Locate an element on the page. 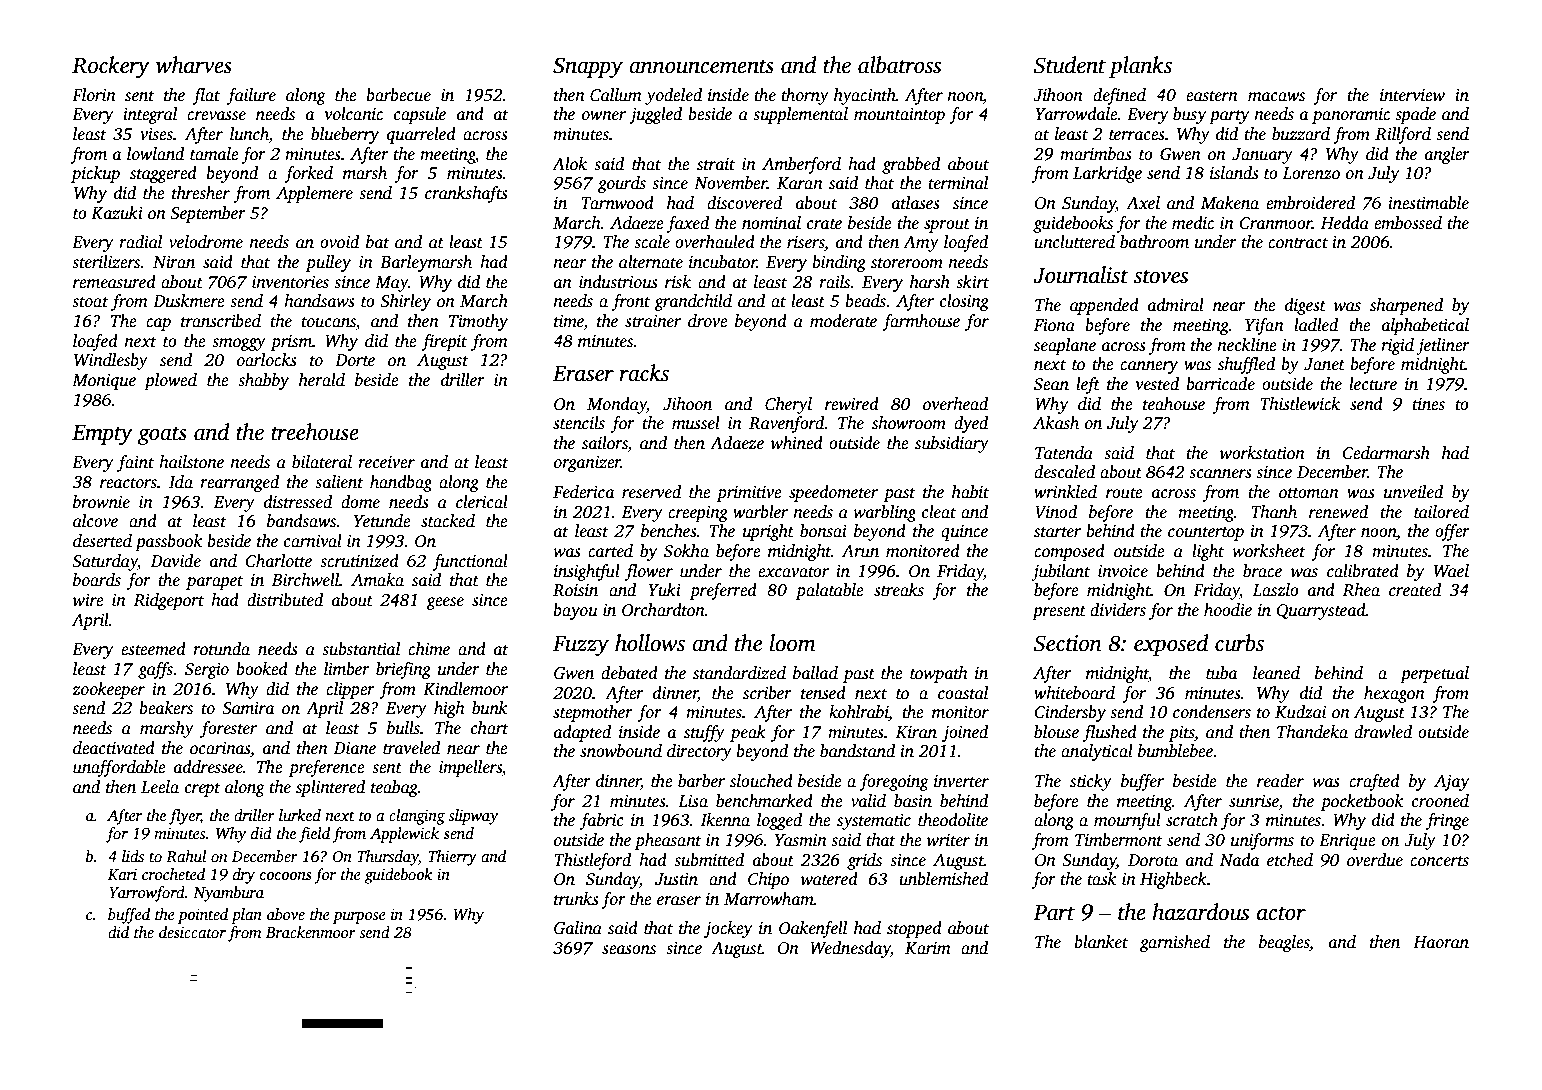 This document has width=1542, height=1090. jockey is located at coordinates (728, 929).
